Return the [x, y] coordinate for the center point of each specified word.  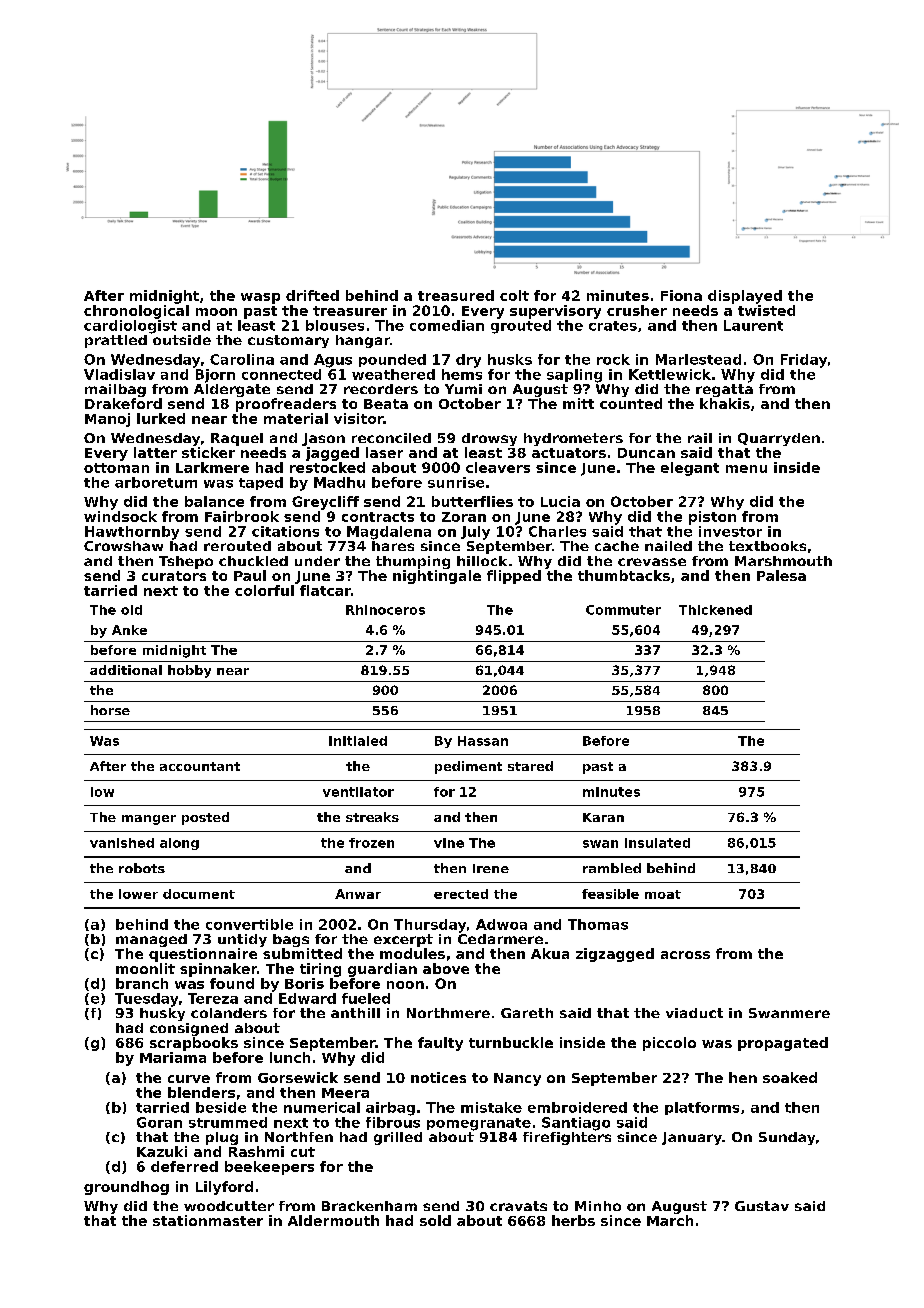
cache [617, 546]
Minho [598, 1206]
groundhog [126, 1188]
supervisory [555, 312]
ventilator [358, 792]
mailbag [115, 390]
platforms [702, 1108]
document [199, 894]
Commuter [623, 610]
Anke [129, 630]
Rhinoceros [385, 610]
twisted [766, 310]
